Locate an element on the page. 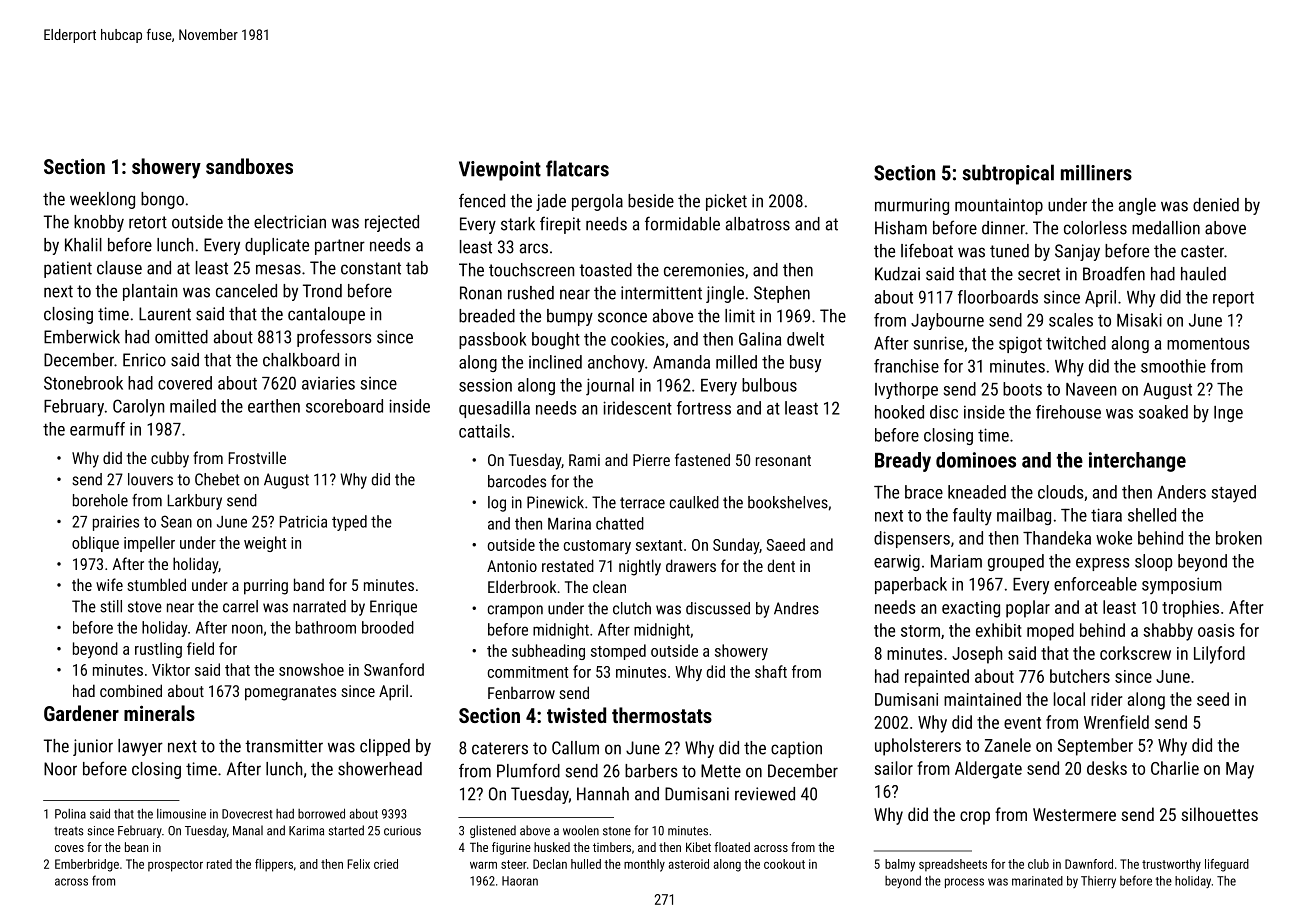 This image has height=924, width=1308. smoothie is located at coordinates (1173, 366).
